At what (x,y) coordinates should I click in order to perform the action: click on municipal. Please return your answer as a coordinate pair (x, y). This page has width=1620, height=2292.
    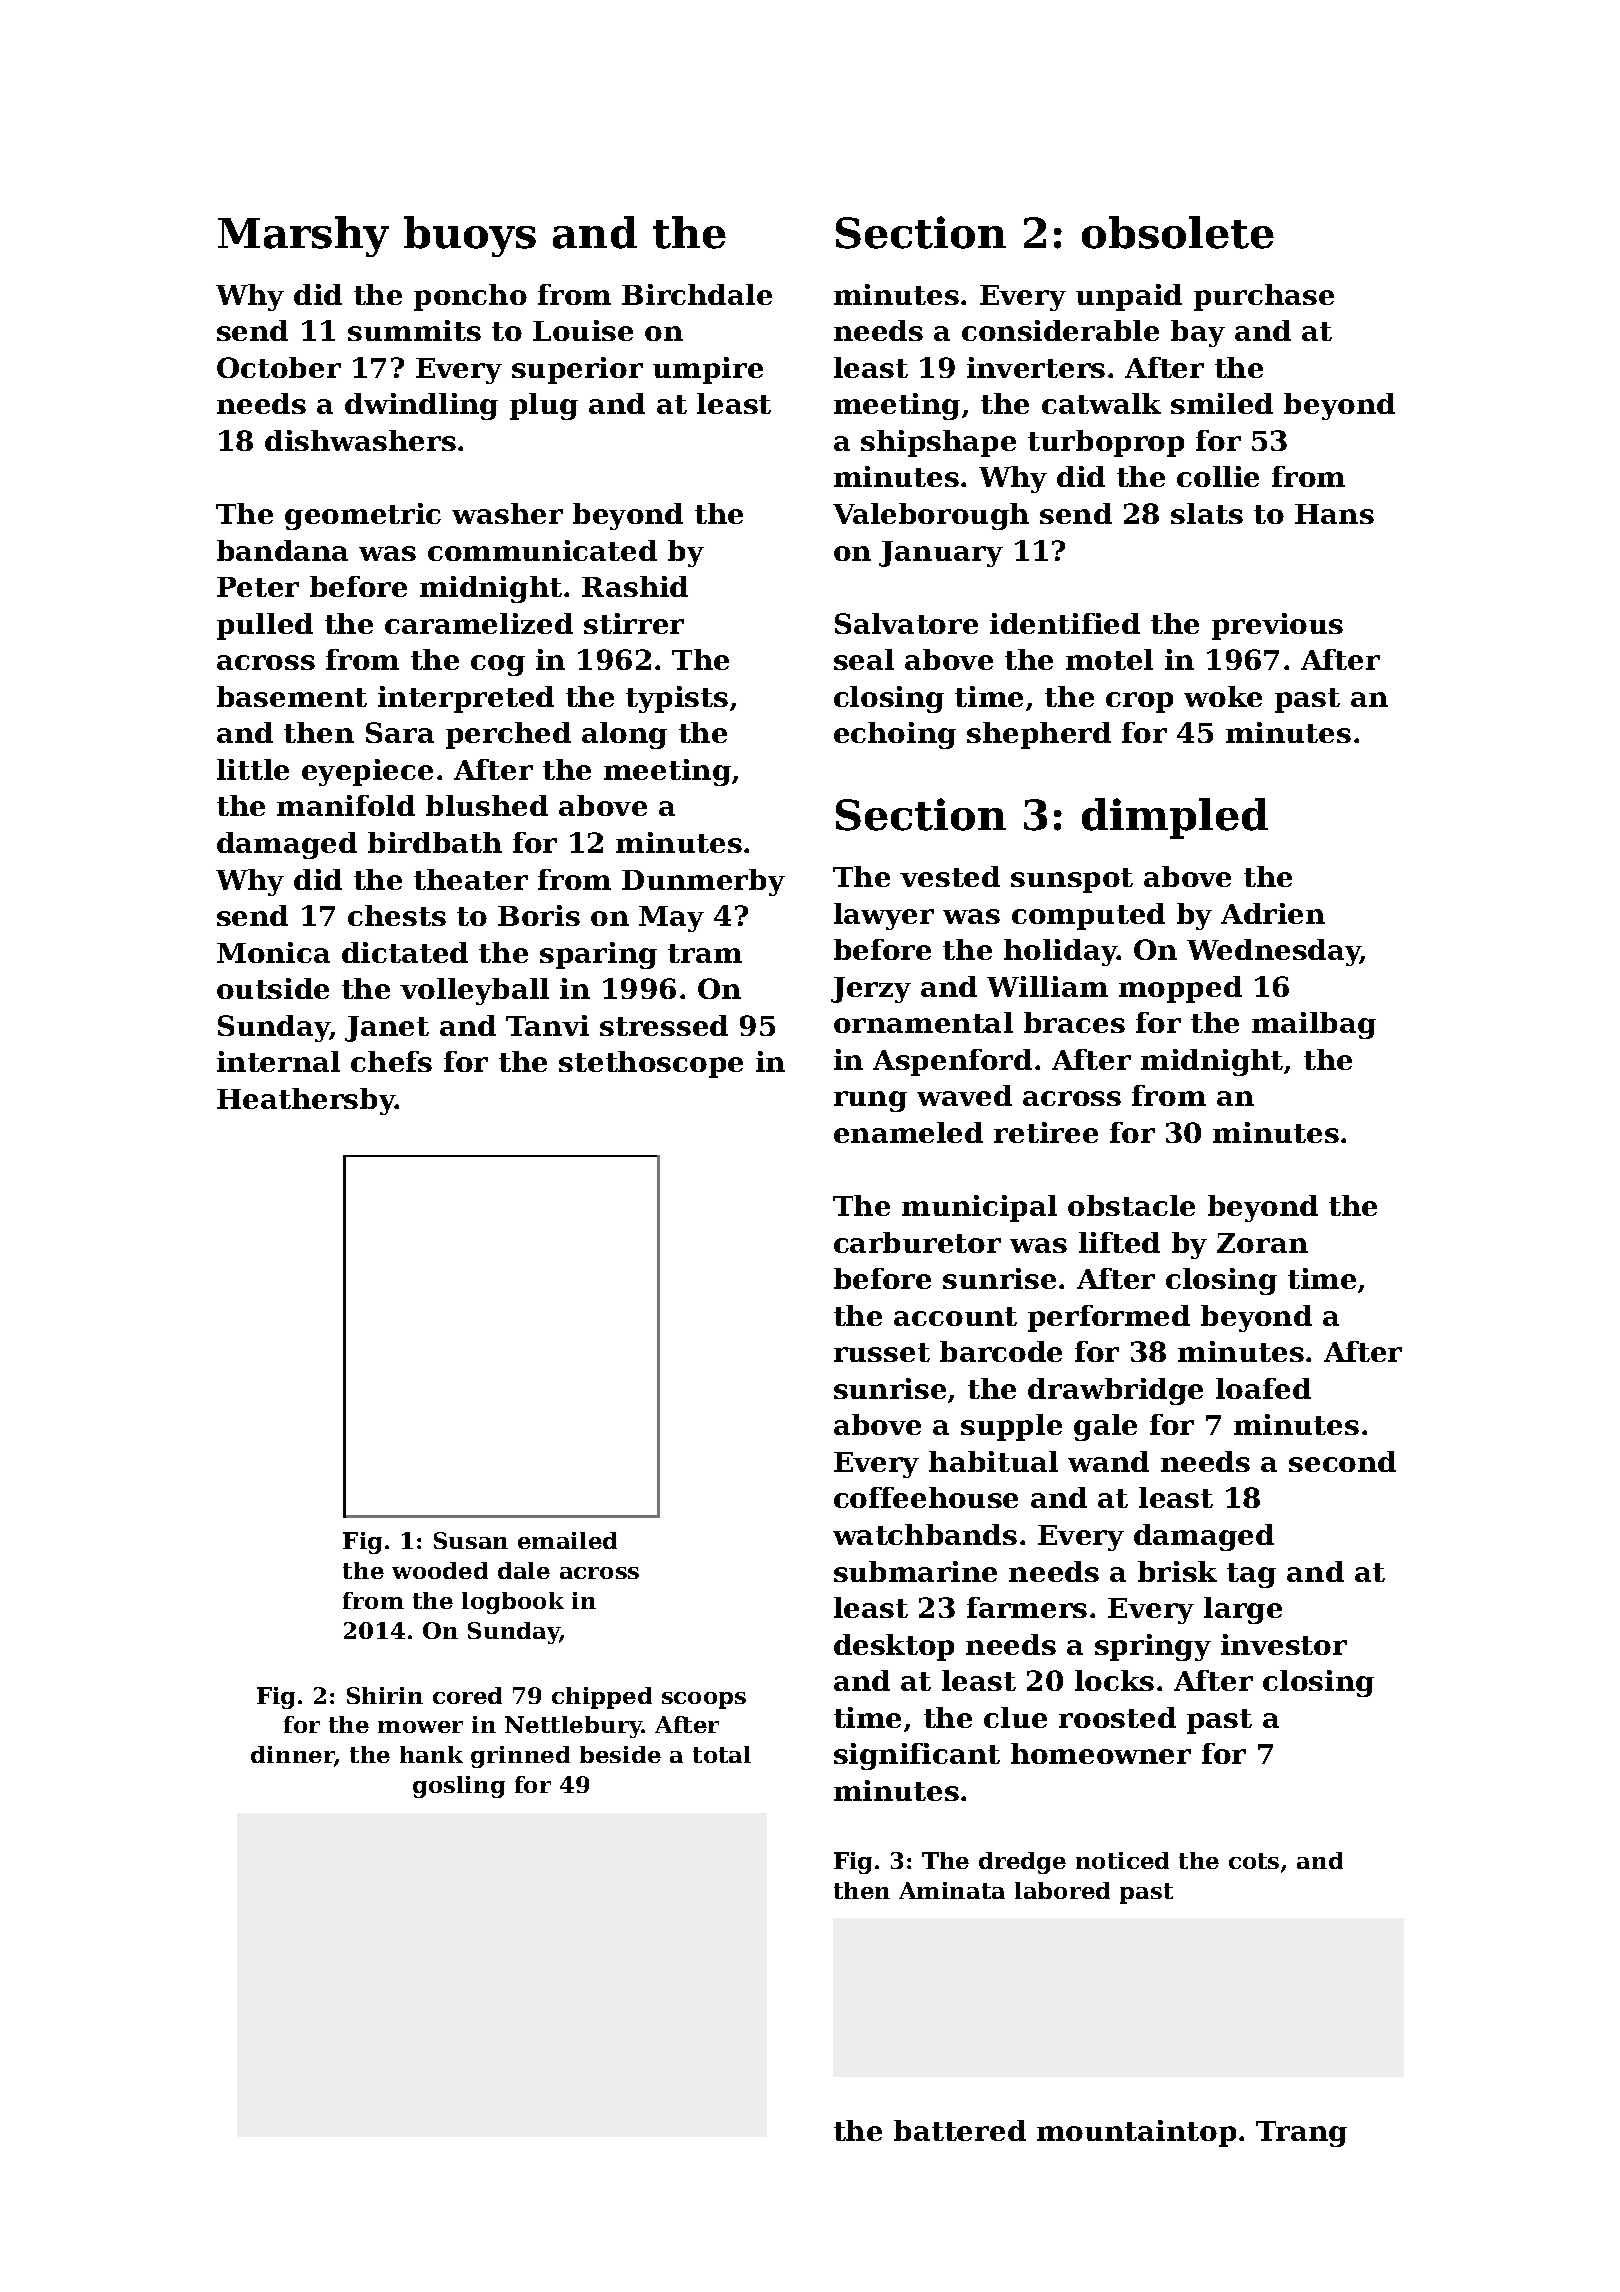
    Looking at the image, I should click on (979, 1208).
